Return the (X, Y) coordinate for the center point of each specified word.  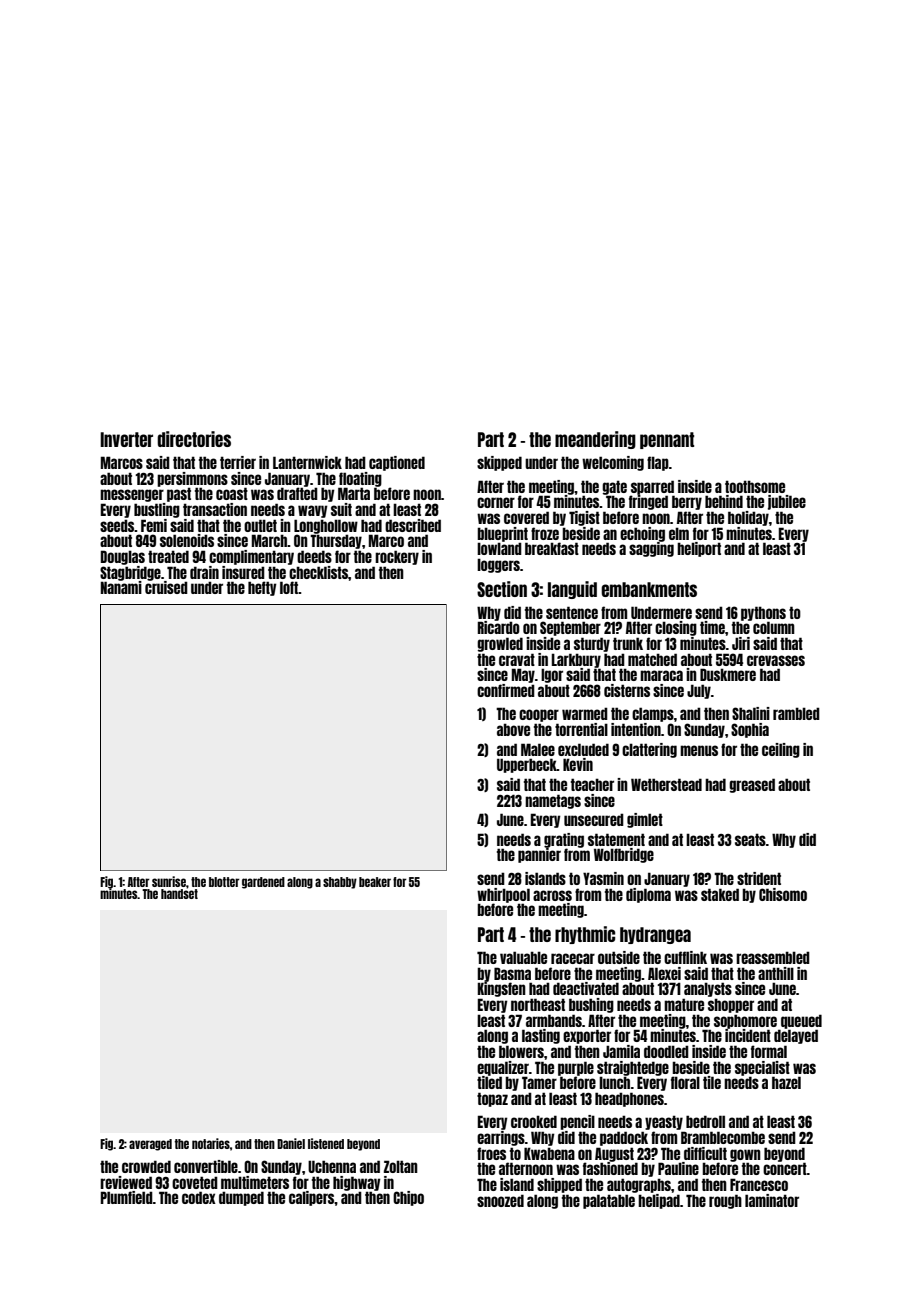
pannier (539, 855)
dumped (241, 1198)
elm (679, 533)
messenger (132, 495)
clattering (649, 750)
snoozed (500, 1200)
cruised (166, 587)
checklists (318, 572)
